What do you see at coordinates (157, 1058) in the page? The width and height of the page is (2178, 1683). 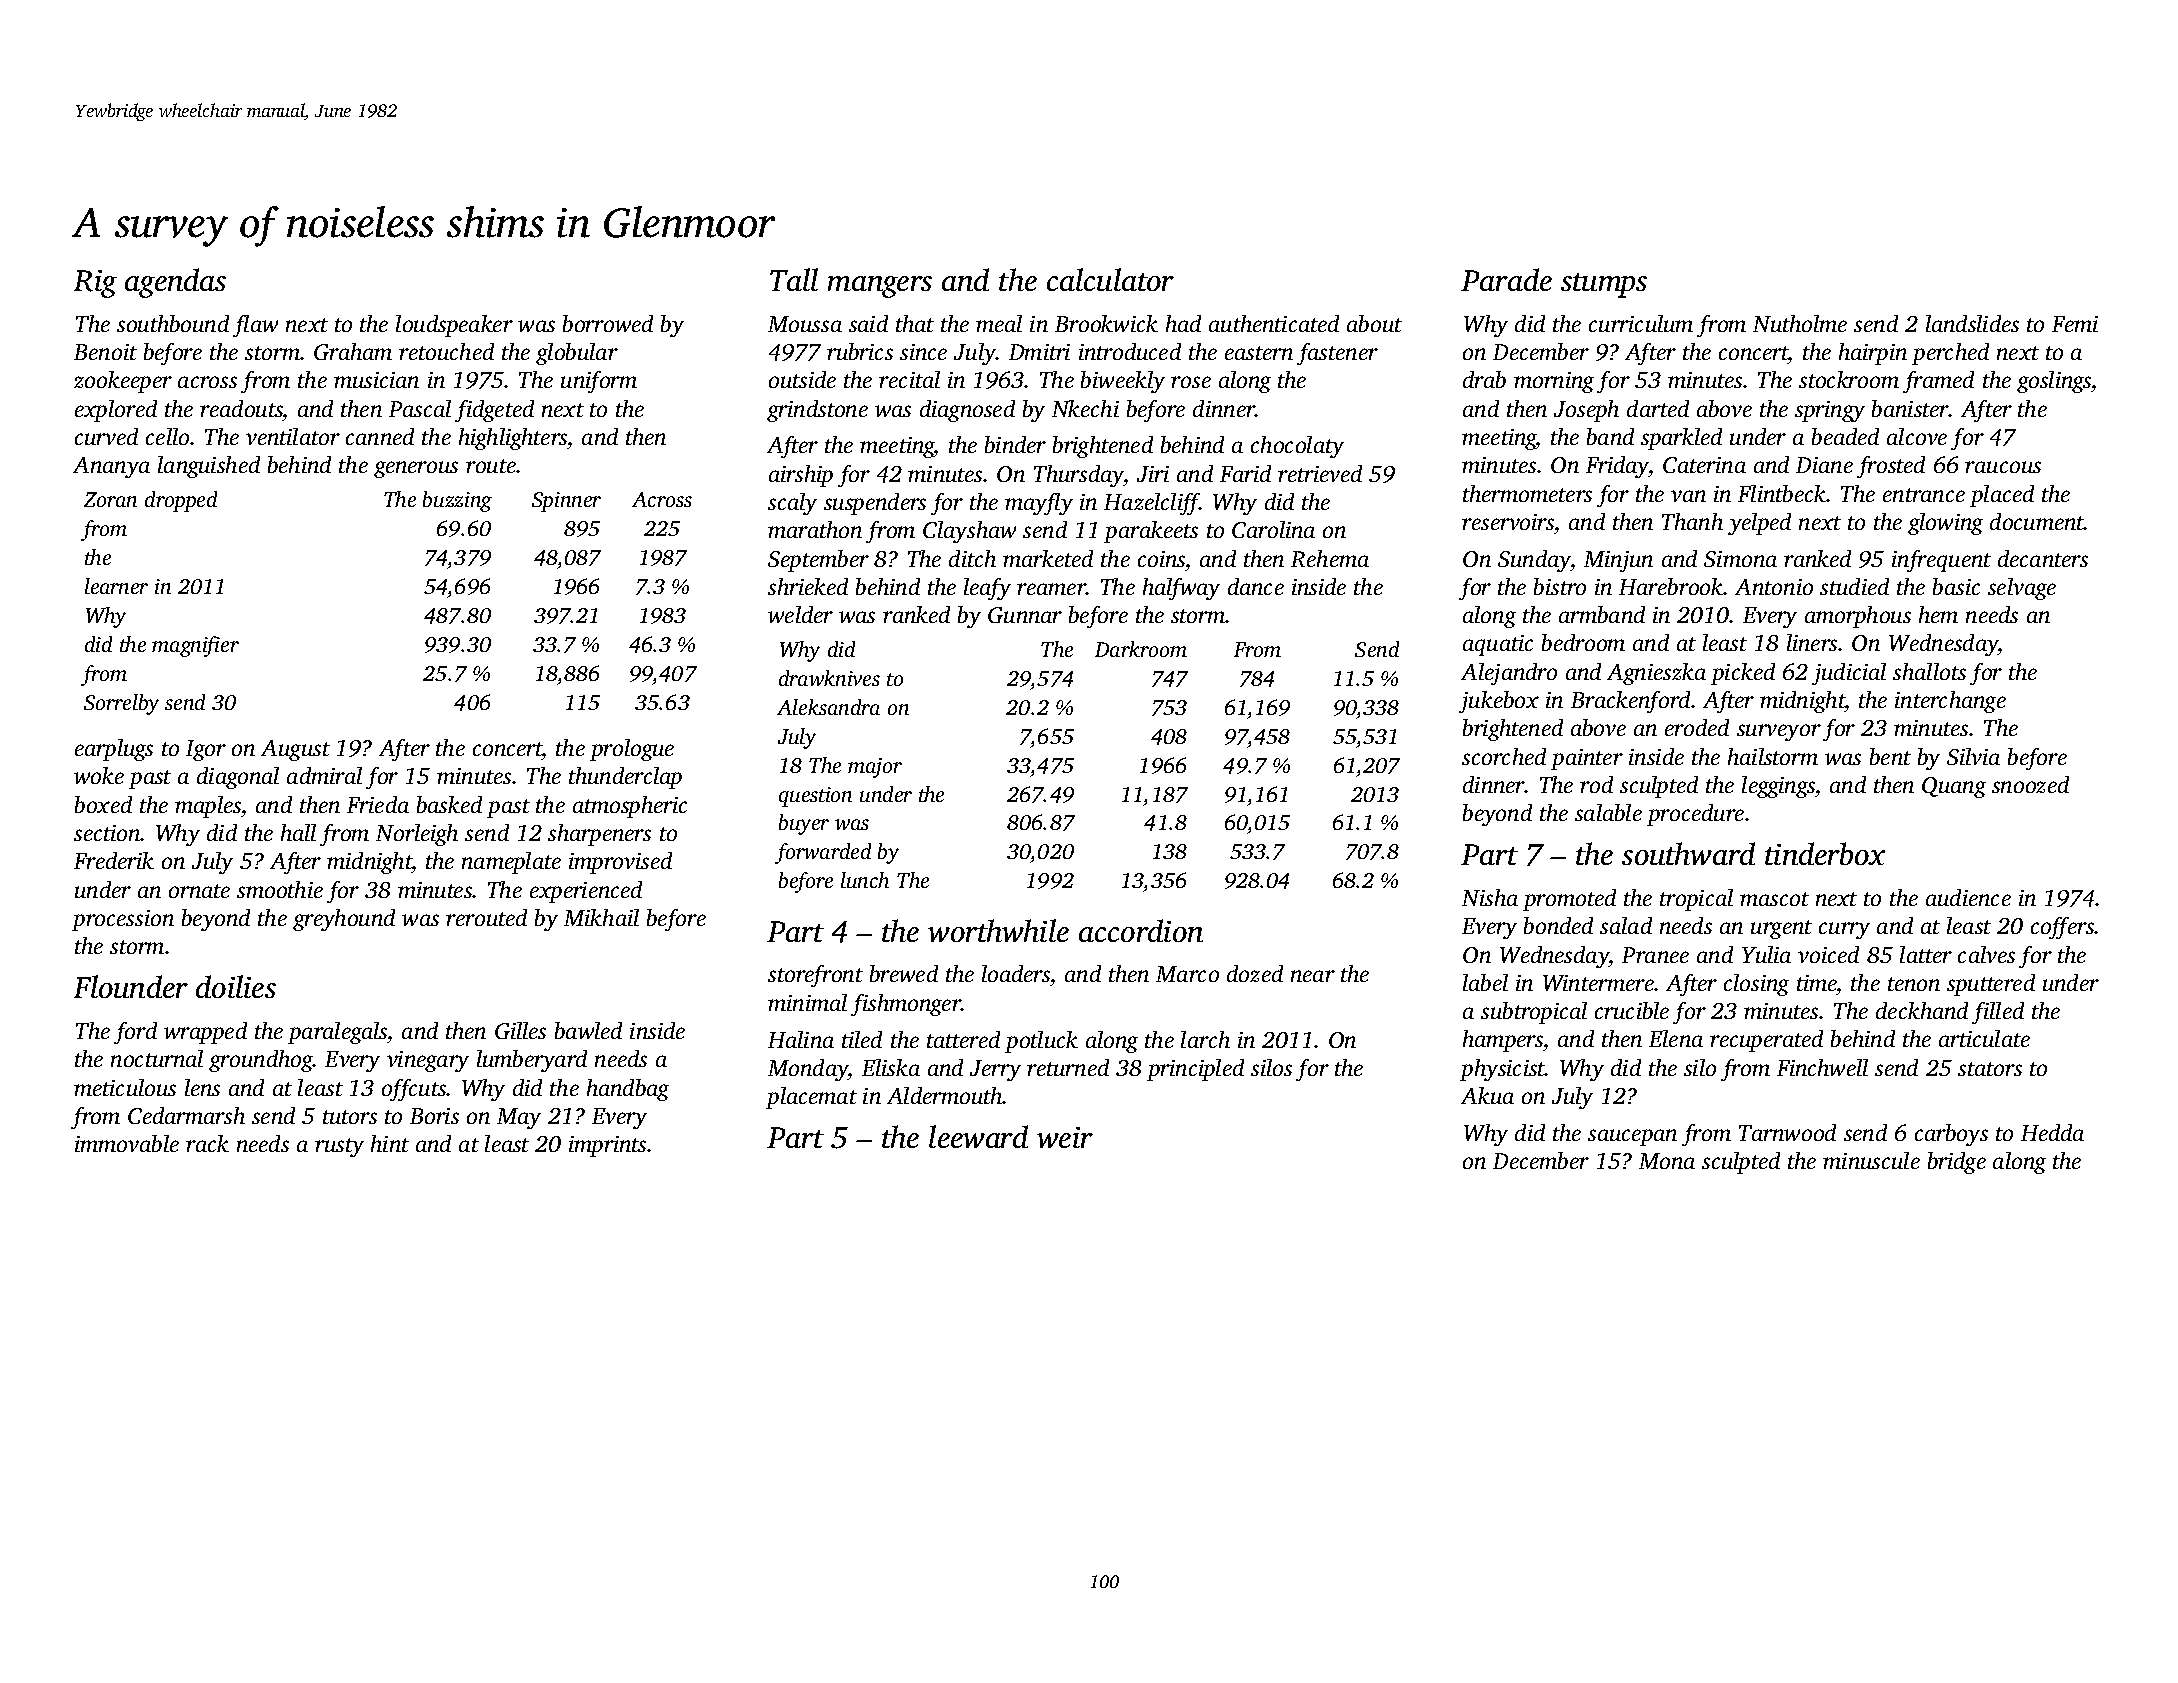 I see `nocturnal` at bounding box center [157, 1058].
